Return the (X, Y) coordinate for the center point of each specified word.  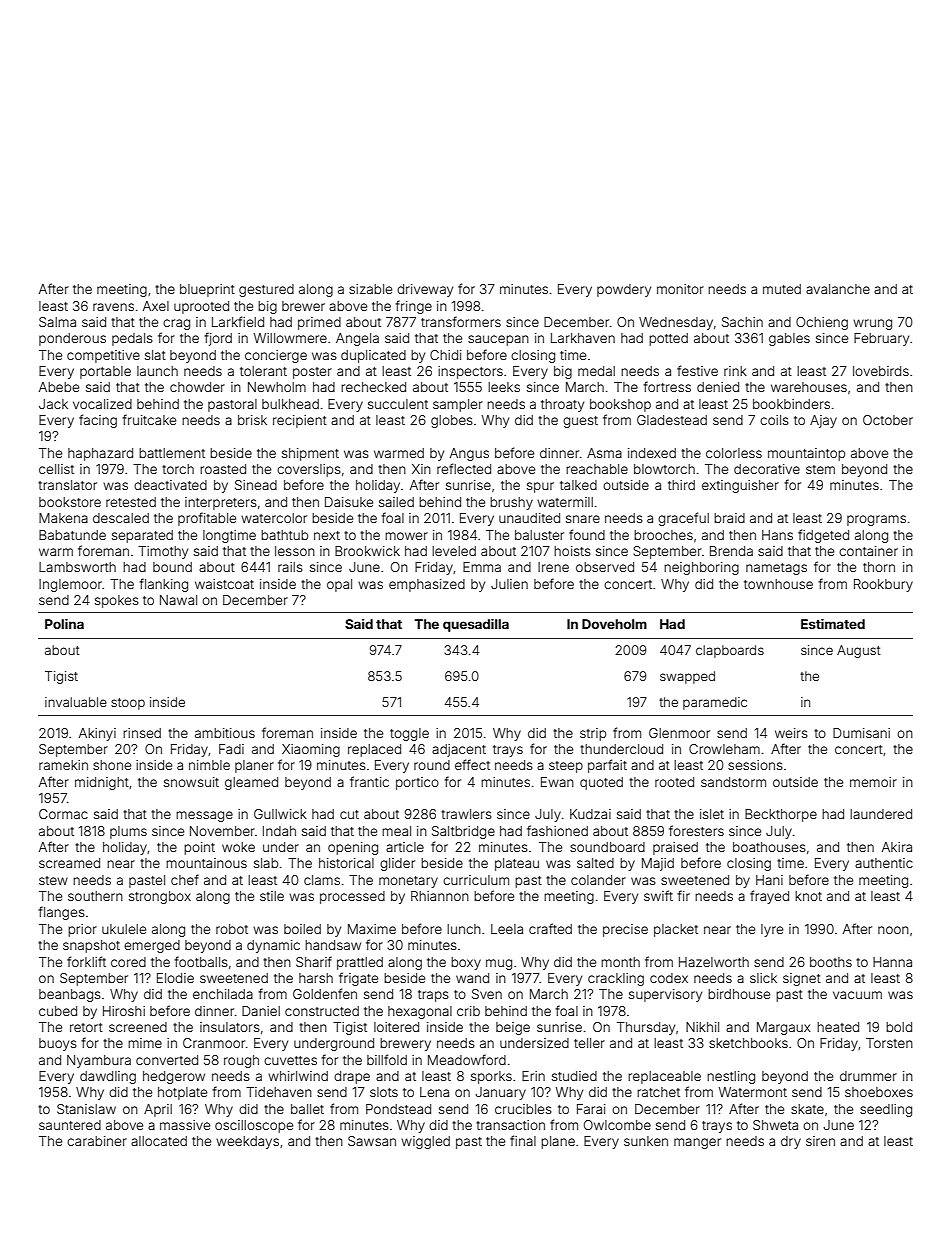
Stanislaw (86, 1109)
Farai (591, 1109)
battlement (172, 453)
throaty (562, 405)
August (859, 651)
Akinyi (97, 734)
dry (791, 1142)
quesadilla (476, 625)
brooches (663, 535)
